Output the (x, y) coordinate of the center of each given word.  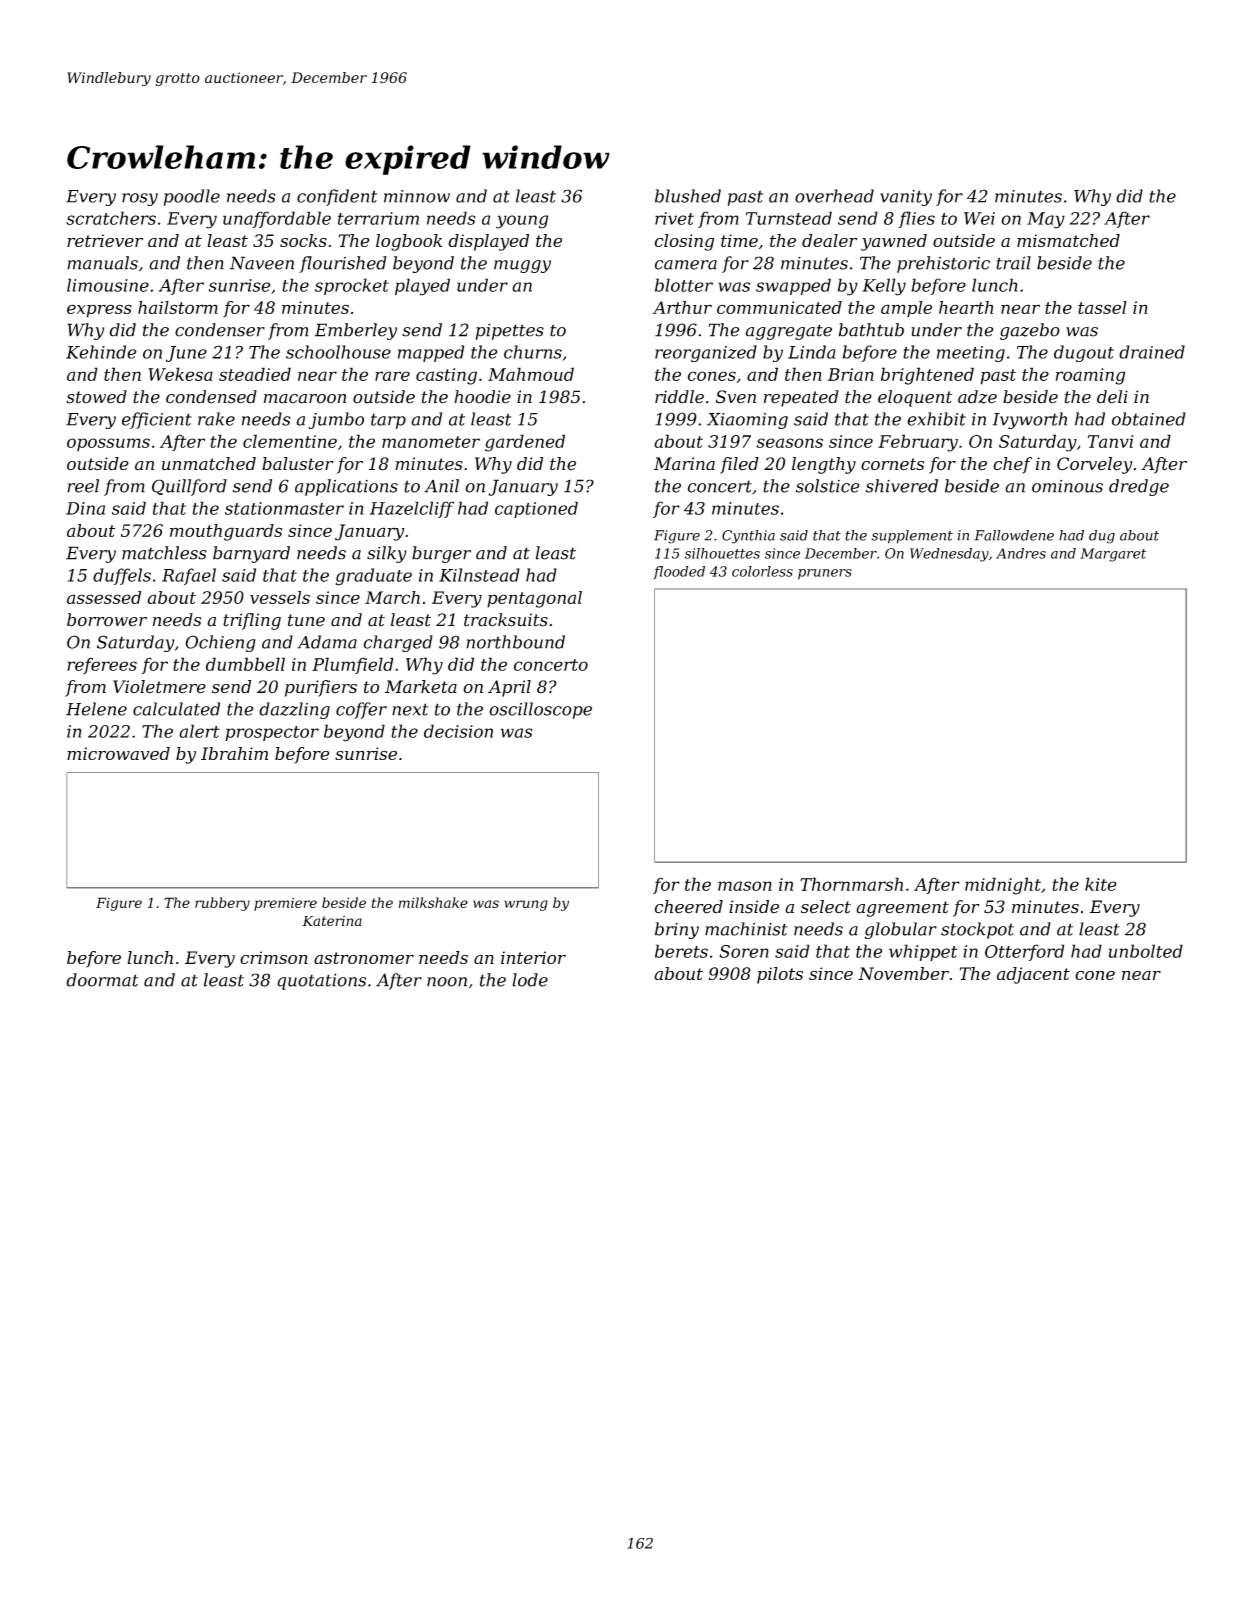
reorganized (706, 353)
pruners (825, 574)
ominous (1067, 486)
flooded (679, 572)
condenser (220, 330)
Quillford (189, 487)
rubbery (222, 904)
